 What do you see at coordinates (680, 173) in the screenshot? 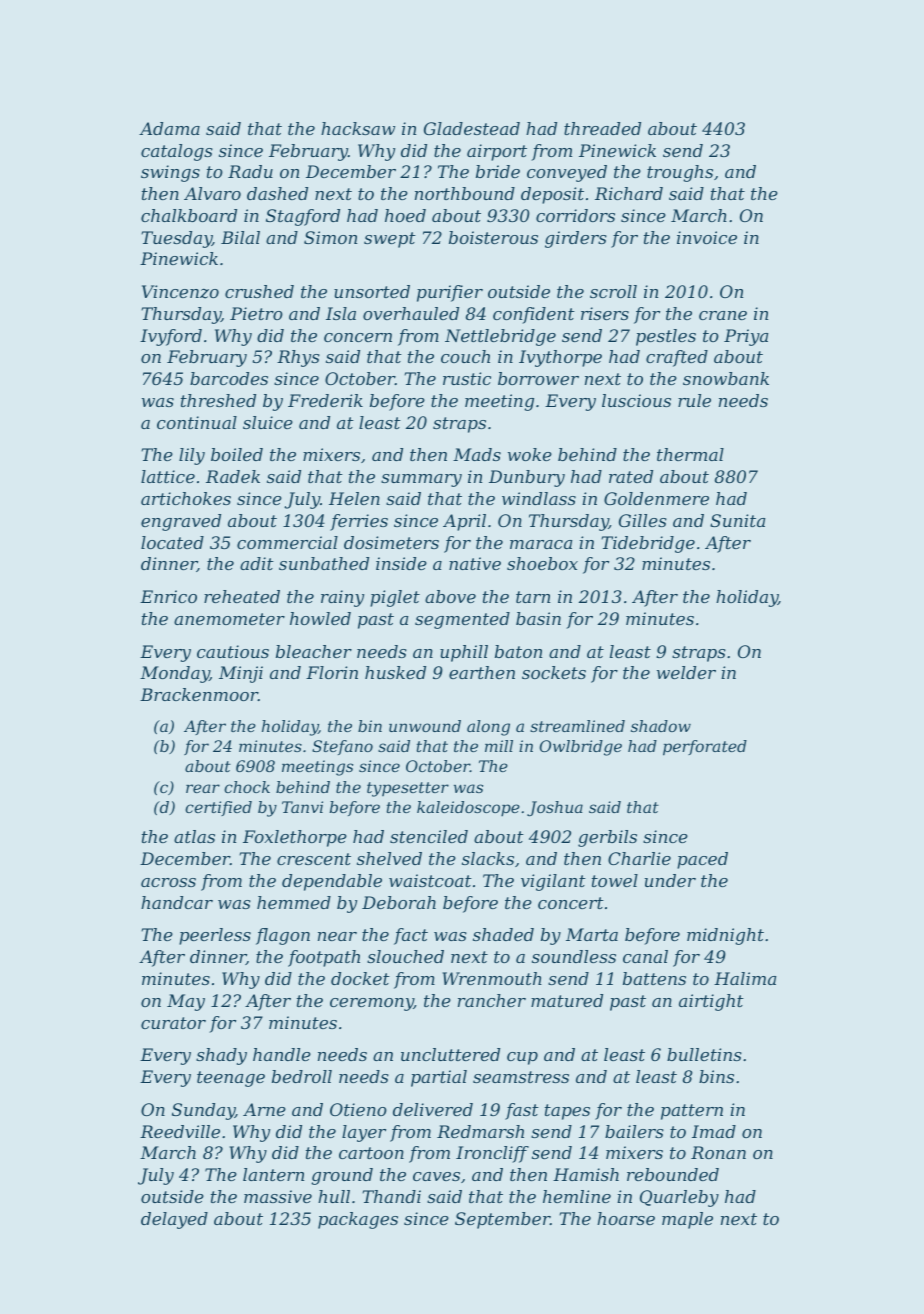
I see `troughs` at bounding box center [680, 173].
